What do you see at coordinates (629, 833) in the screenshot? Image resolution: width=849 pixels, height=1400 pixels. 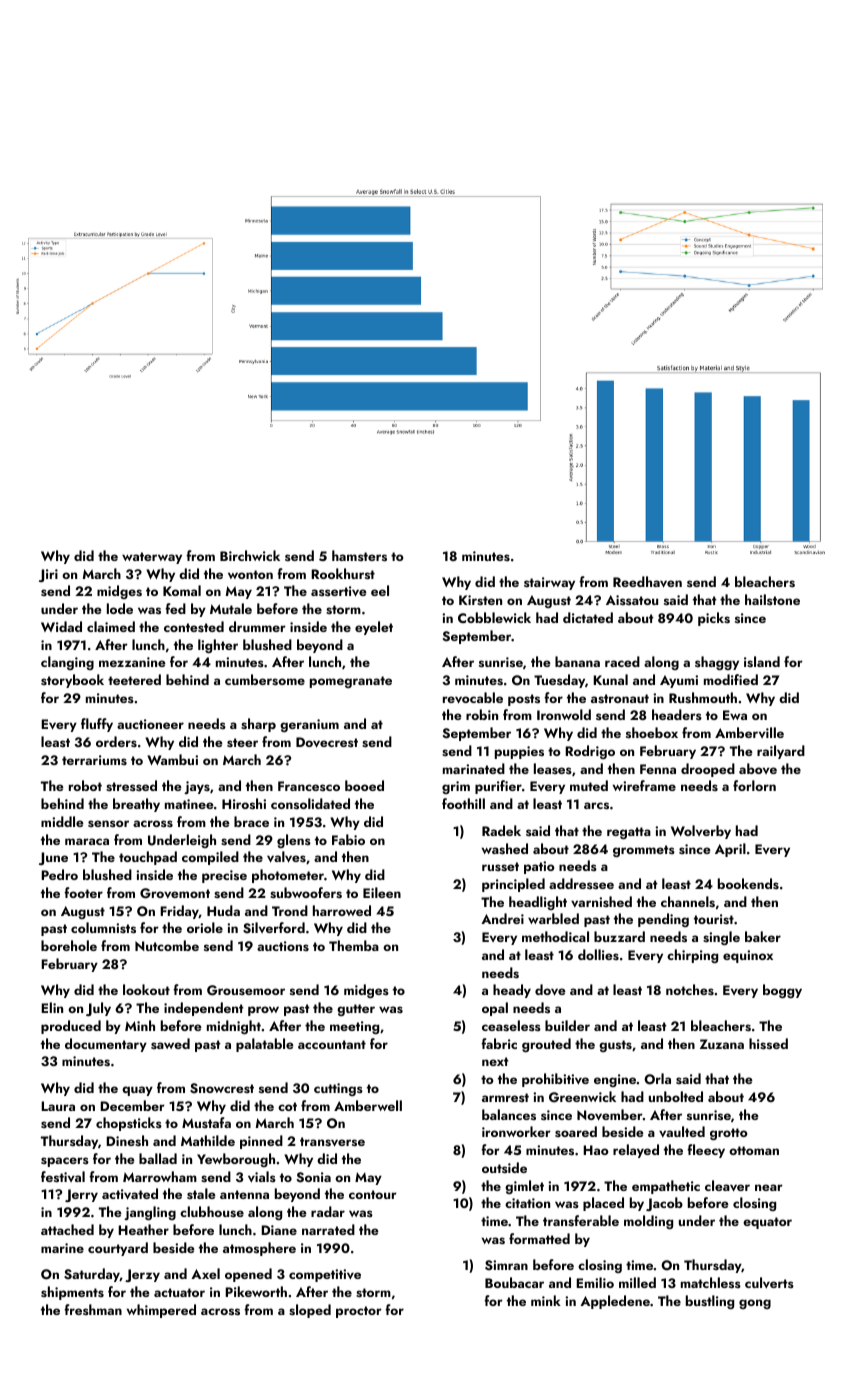 I see `regatta` at bounding box center [629, 833].
